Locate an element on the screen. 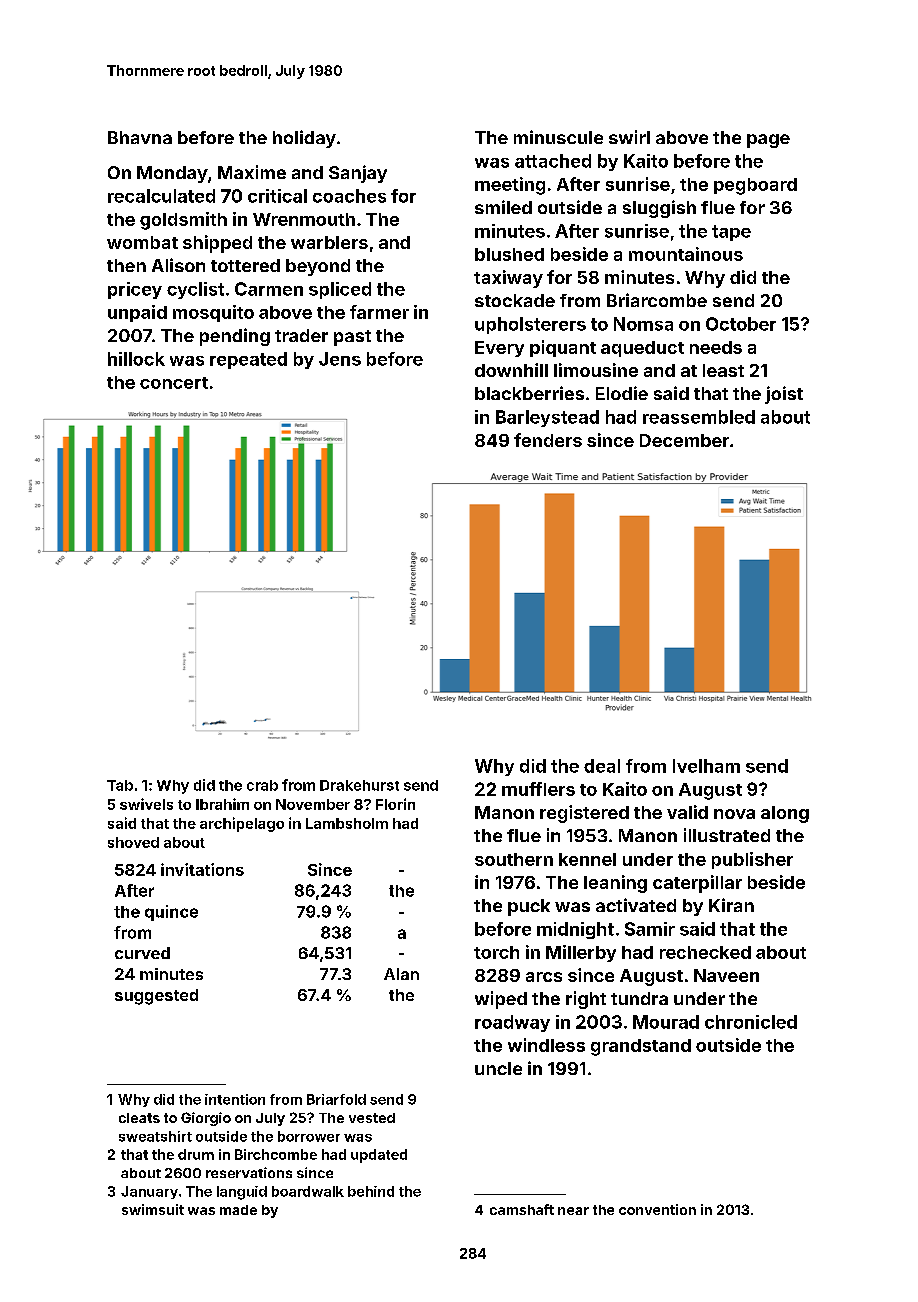 This screenshot has height=1302, width=918. Drakehurst is located at coordinates (359, 785).
